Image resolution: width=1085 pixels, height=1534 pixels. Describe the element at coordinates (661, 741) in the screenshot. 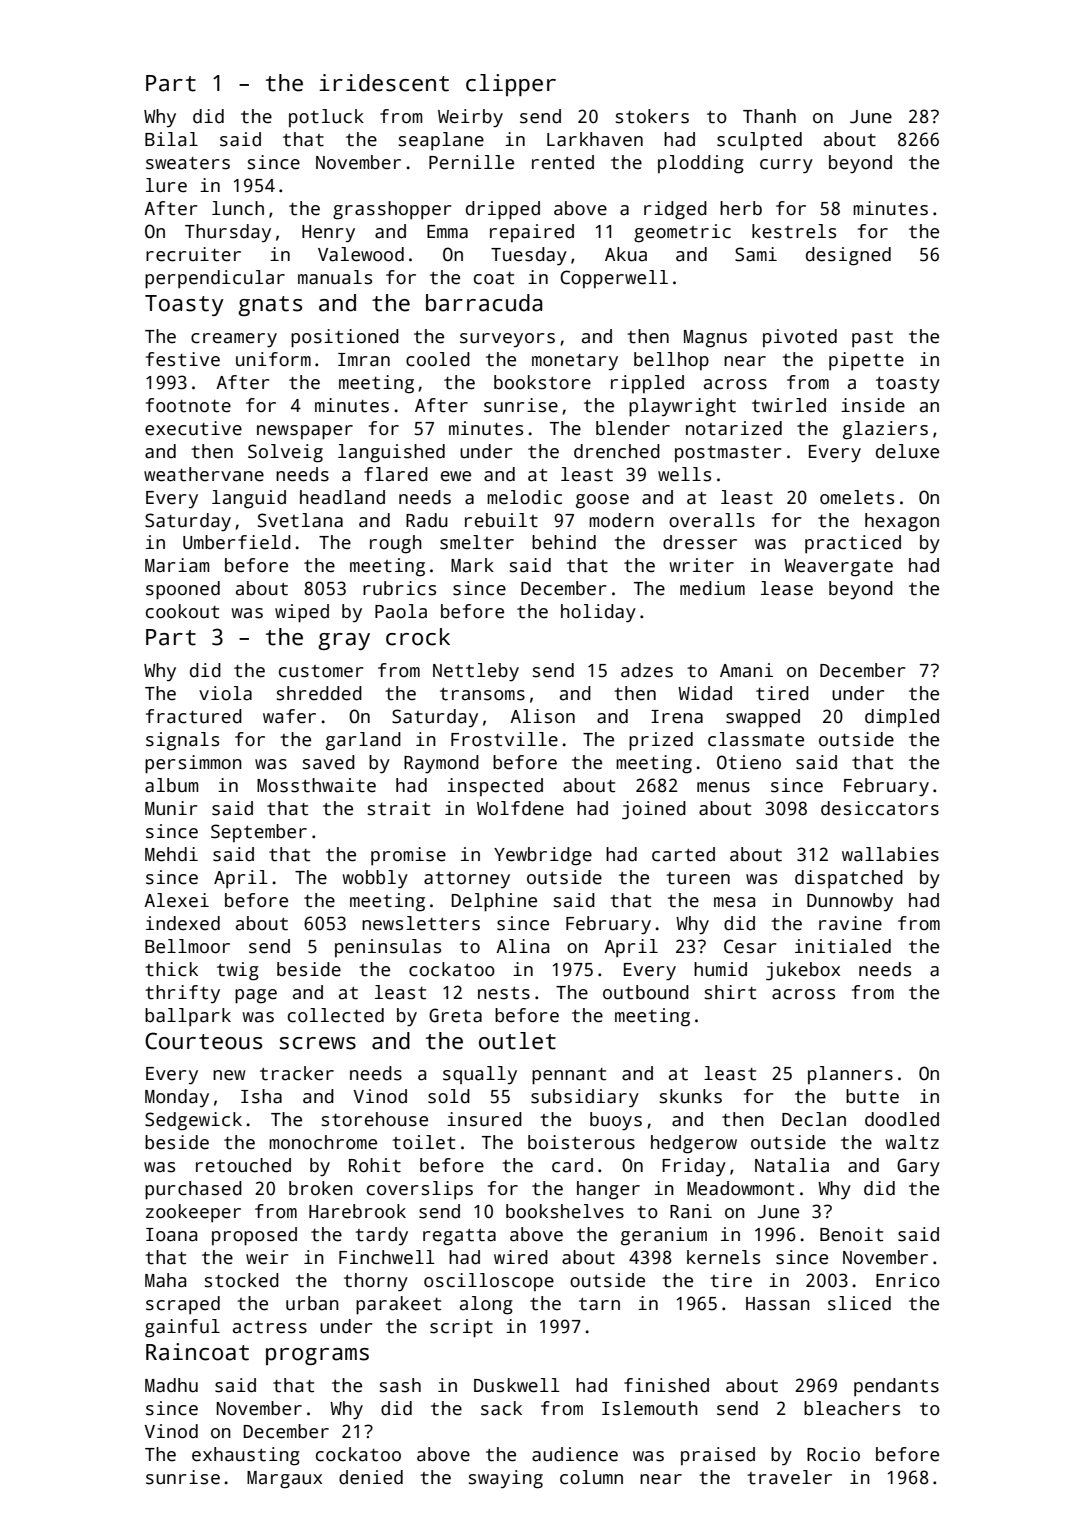

I see `prized` at that location.
